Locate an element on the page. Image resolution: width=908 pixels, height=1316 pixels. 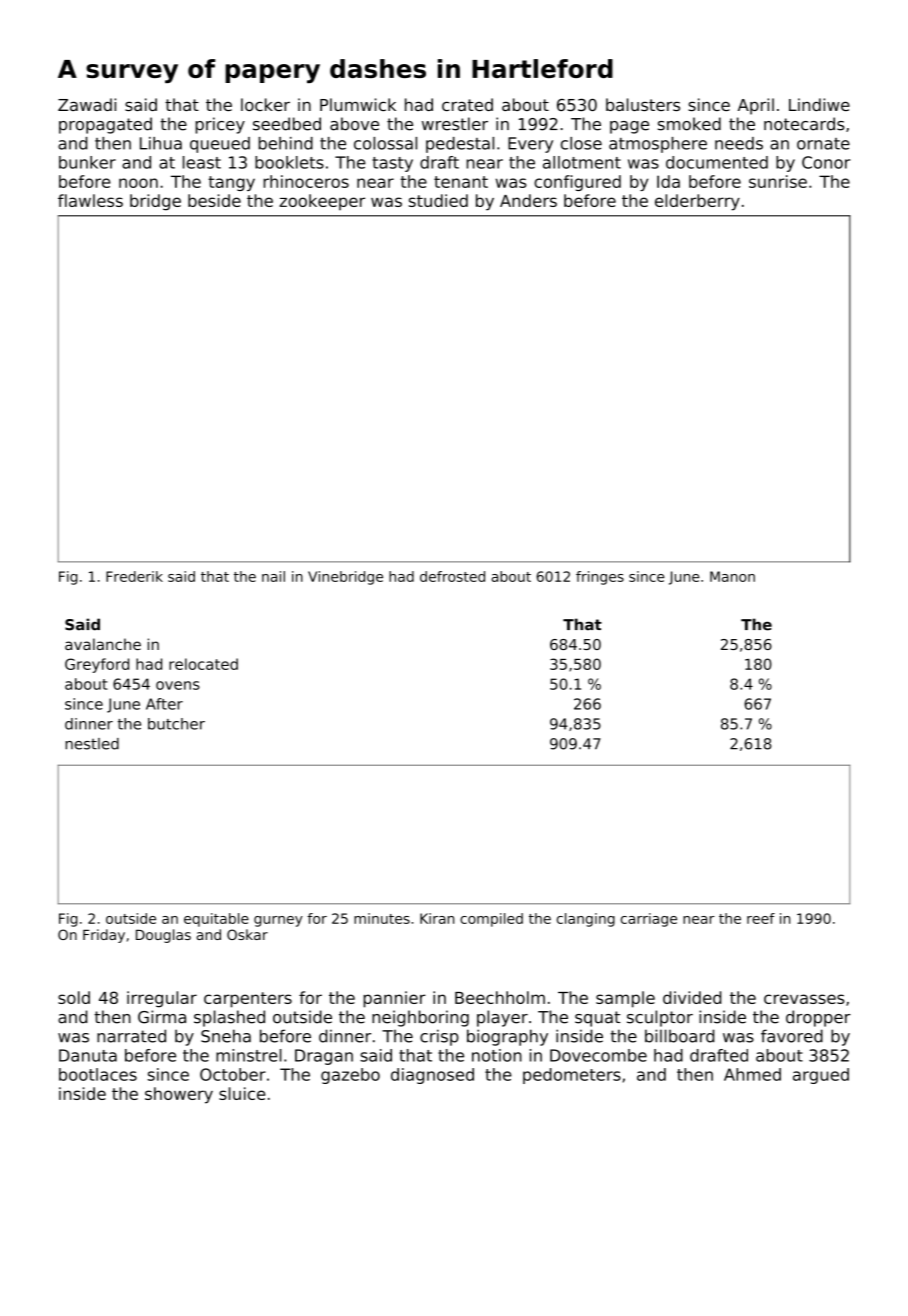
studied is located at coordinates (438, 200).
